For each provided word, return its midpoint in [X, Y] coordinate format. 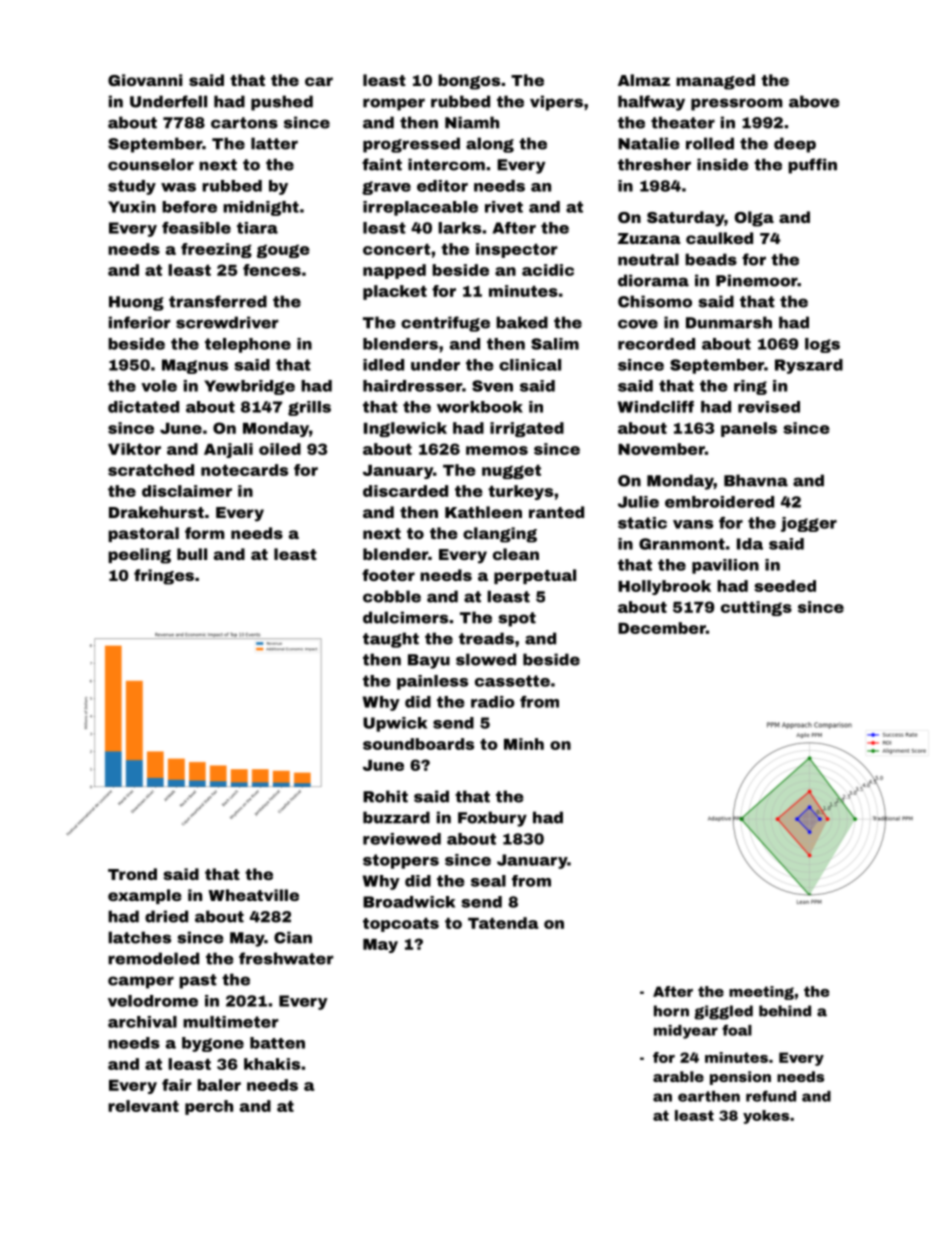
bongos [469, 82]
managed [715, 82]
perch [209, 1107]
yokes [766, 1117]
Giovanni [145, 80]
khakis [272, 1064]
